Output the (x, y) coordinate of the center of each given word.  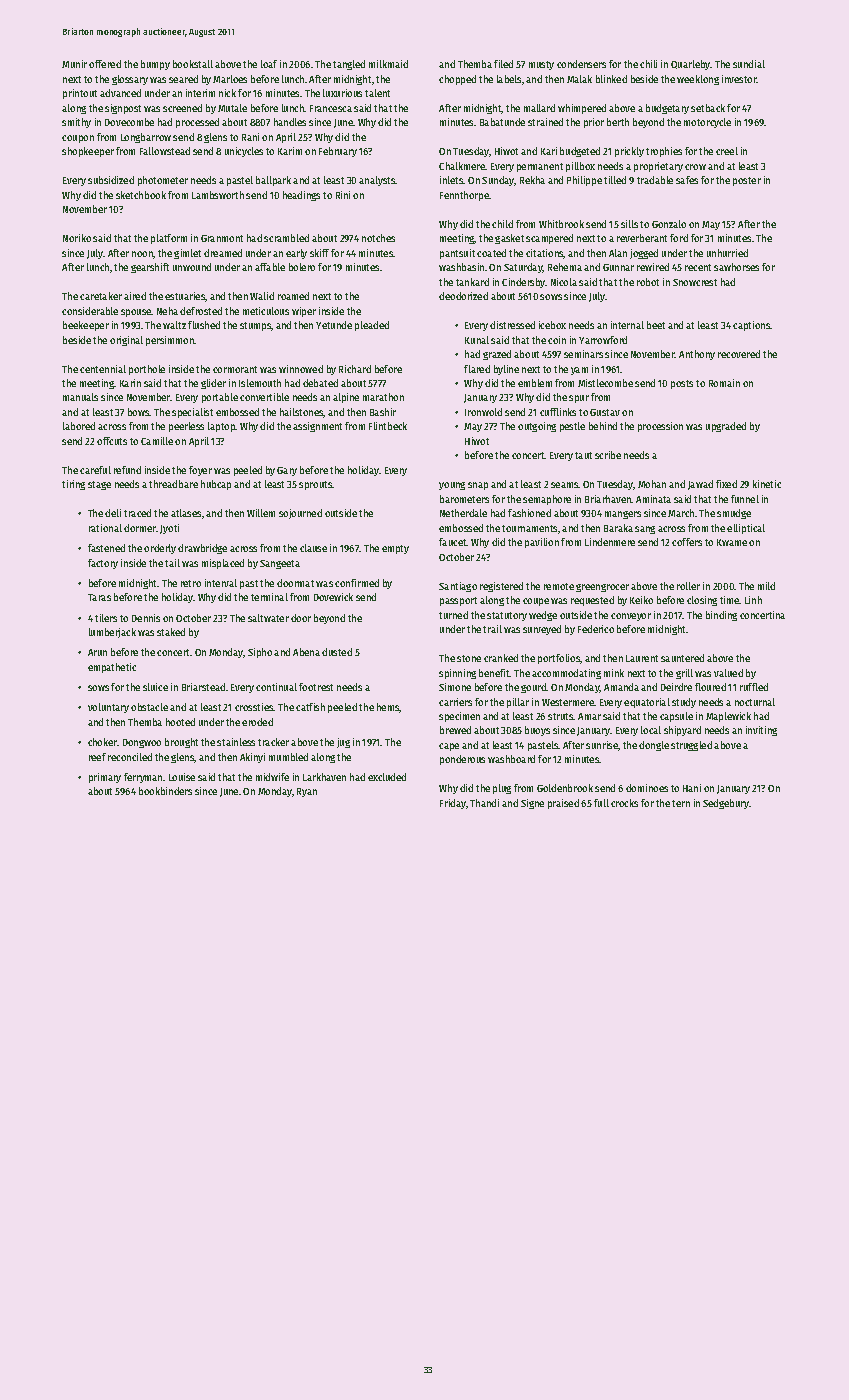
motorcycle (707, 123)
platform (169, 239)
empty (395, 549)
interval (221, 583)
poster (747, 181)
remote (559, 586)
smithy (76, 123)
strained (545, 122)
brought (181, 743)
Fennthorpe (465, 196)
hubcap (216, 485)
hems (388, 708)
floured (710, 687)
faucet (453, 542)
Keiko (641, 600)
